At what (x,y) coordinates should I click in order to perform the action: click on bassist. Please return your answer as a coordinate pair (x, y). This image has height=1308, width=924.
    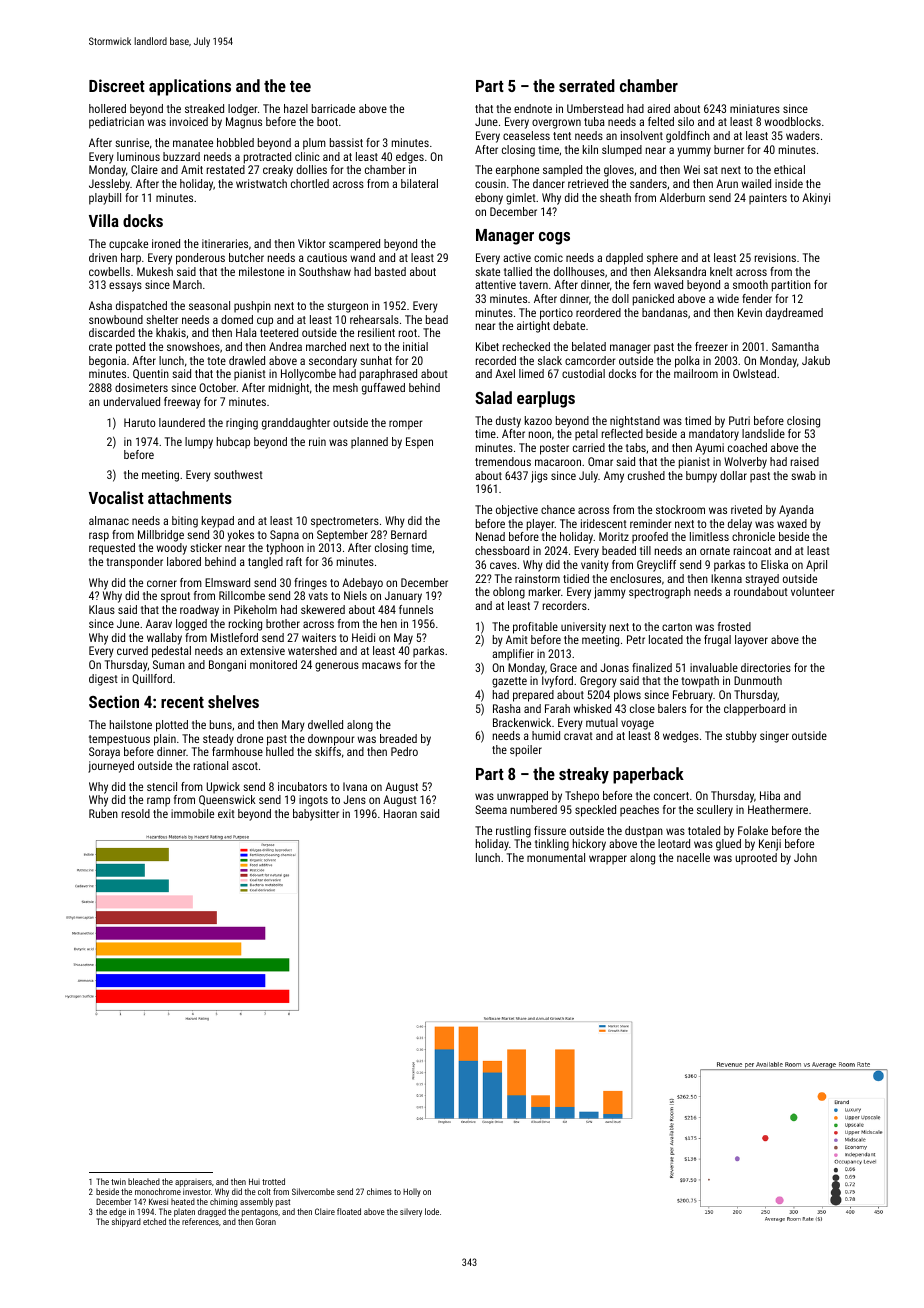
    Looking at the image, I should click on (346, 142).
